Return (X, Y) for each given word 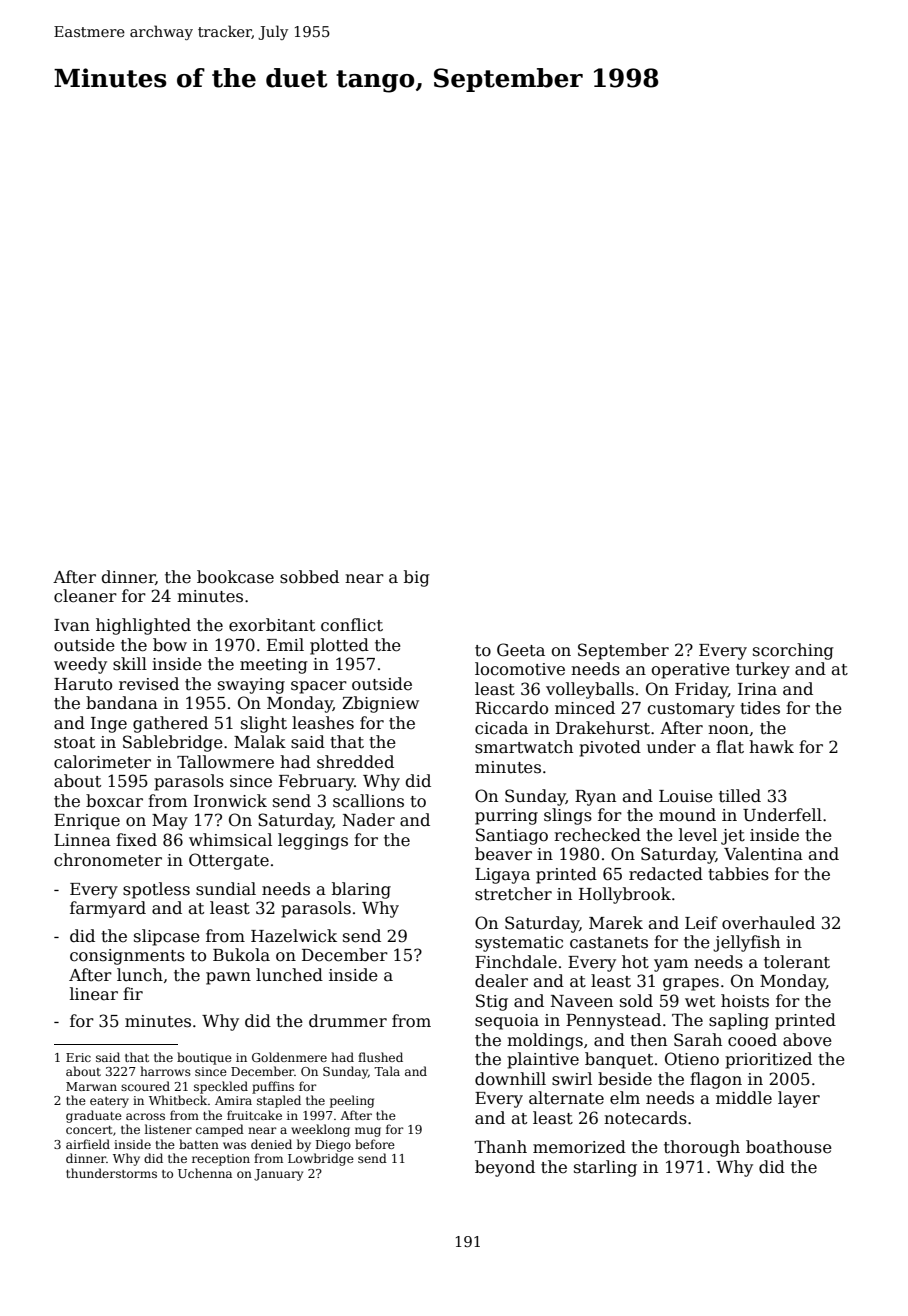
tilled (740, 796)
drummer (348, 1021)
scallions (368, 801)
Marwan (91, 1086)
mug (368, 1132)
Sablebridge (173, 743)
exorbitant (272, 625)
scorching (793, 651)
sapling (739, 1021)
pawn (228, 978)
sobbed (309, 577)
